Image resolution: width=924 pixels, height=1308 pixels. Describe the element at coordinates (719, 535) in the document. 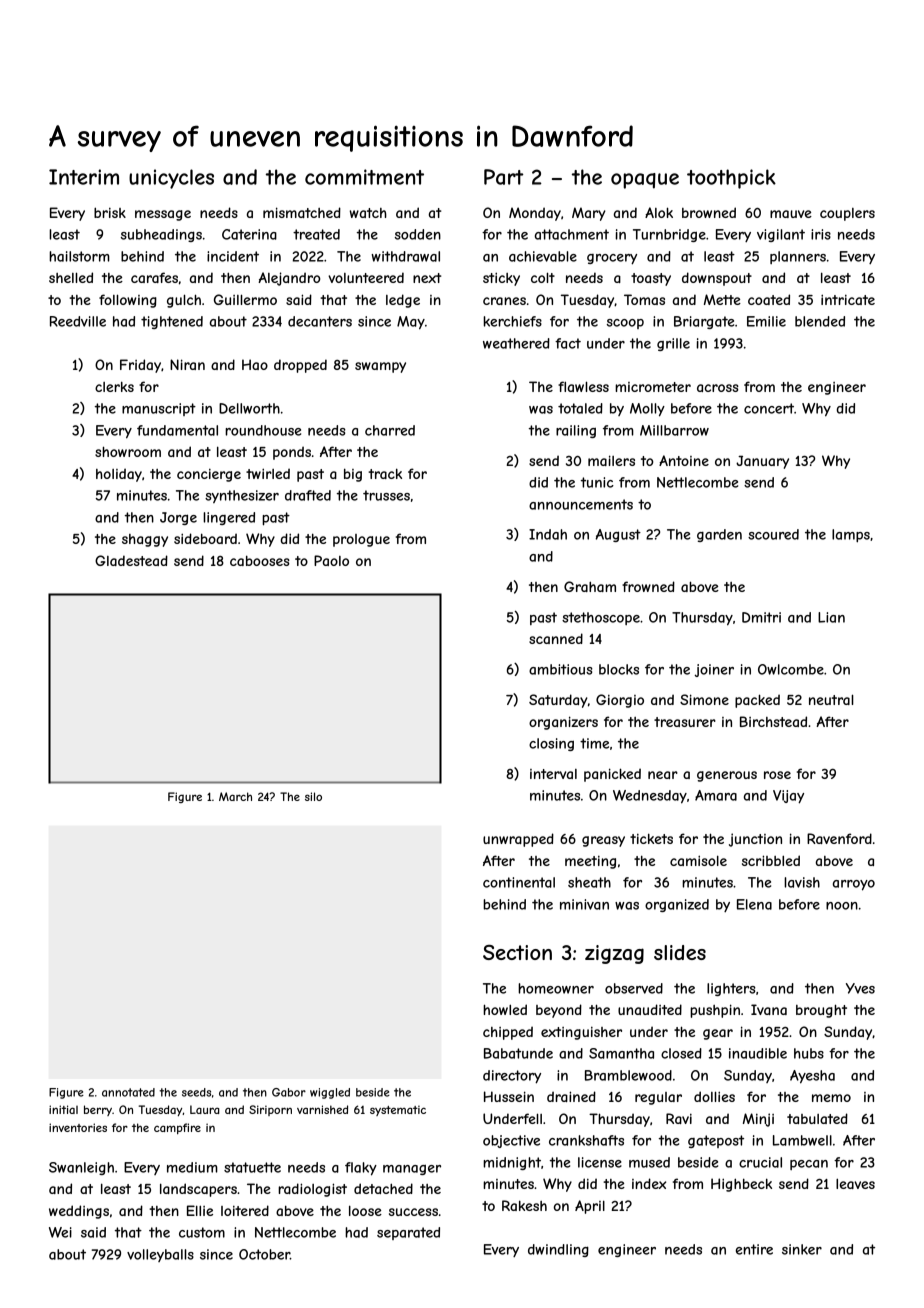

I see `garden` at that location.
